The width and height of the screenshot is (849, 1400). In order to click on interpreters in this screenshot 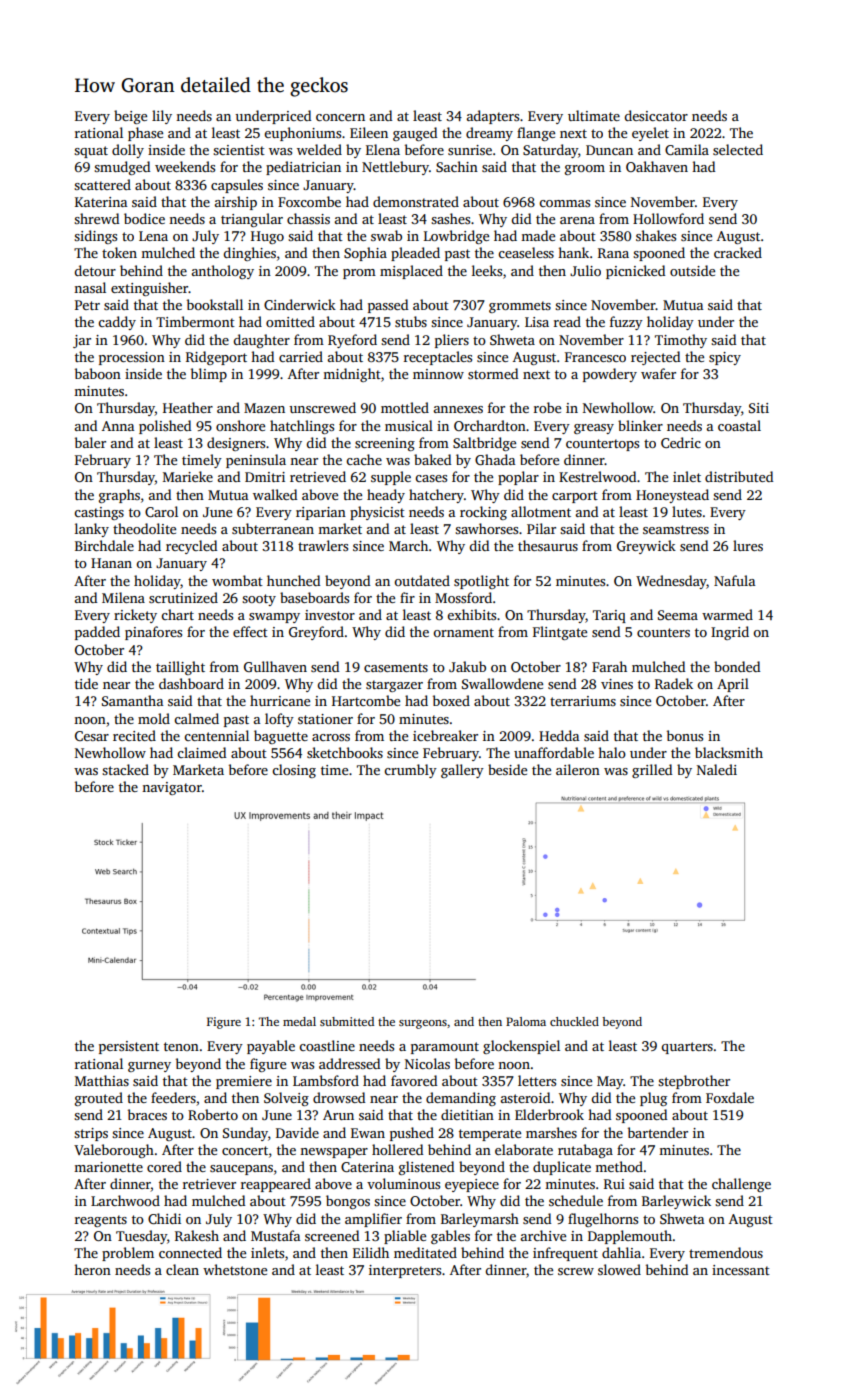, I will do `click(405, 1271)`.
